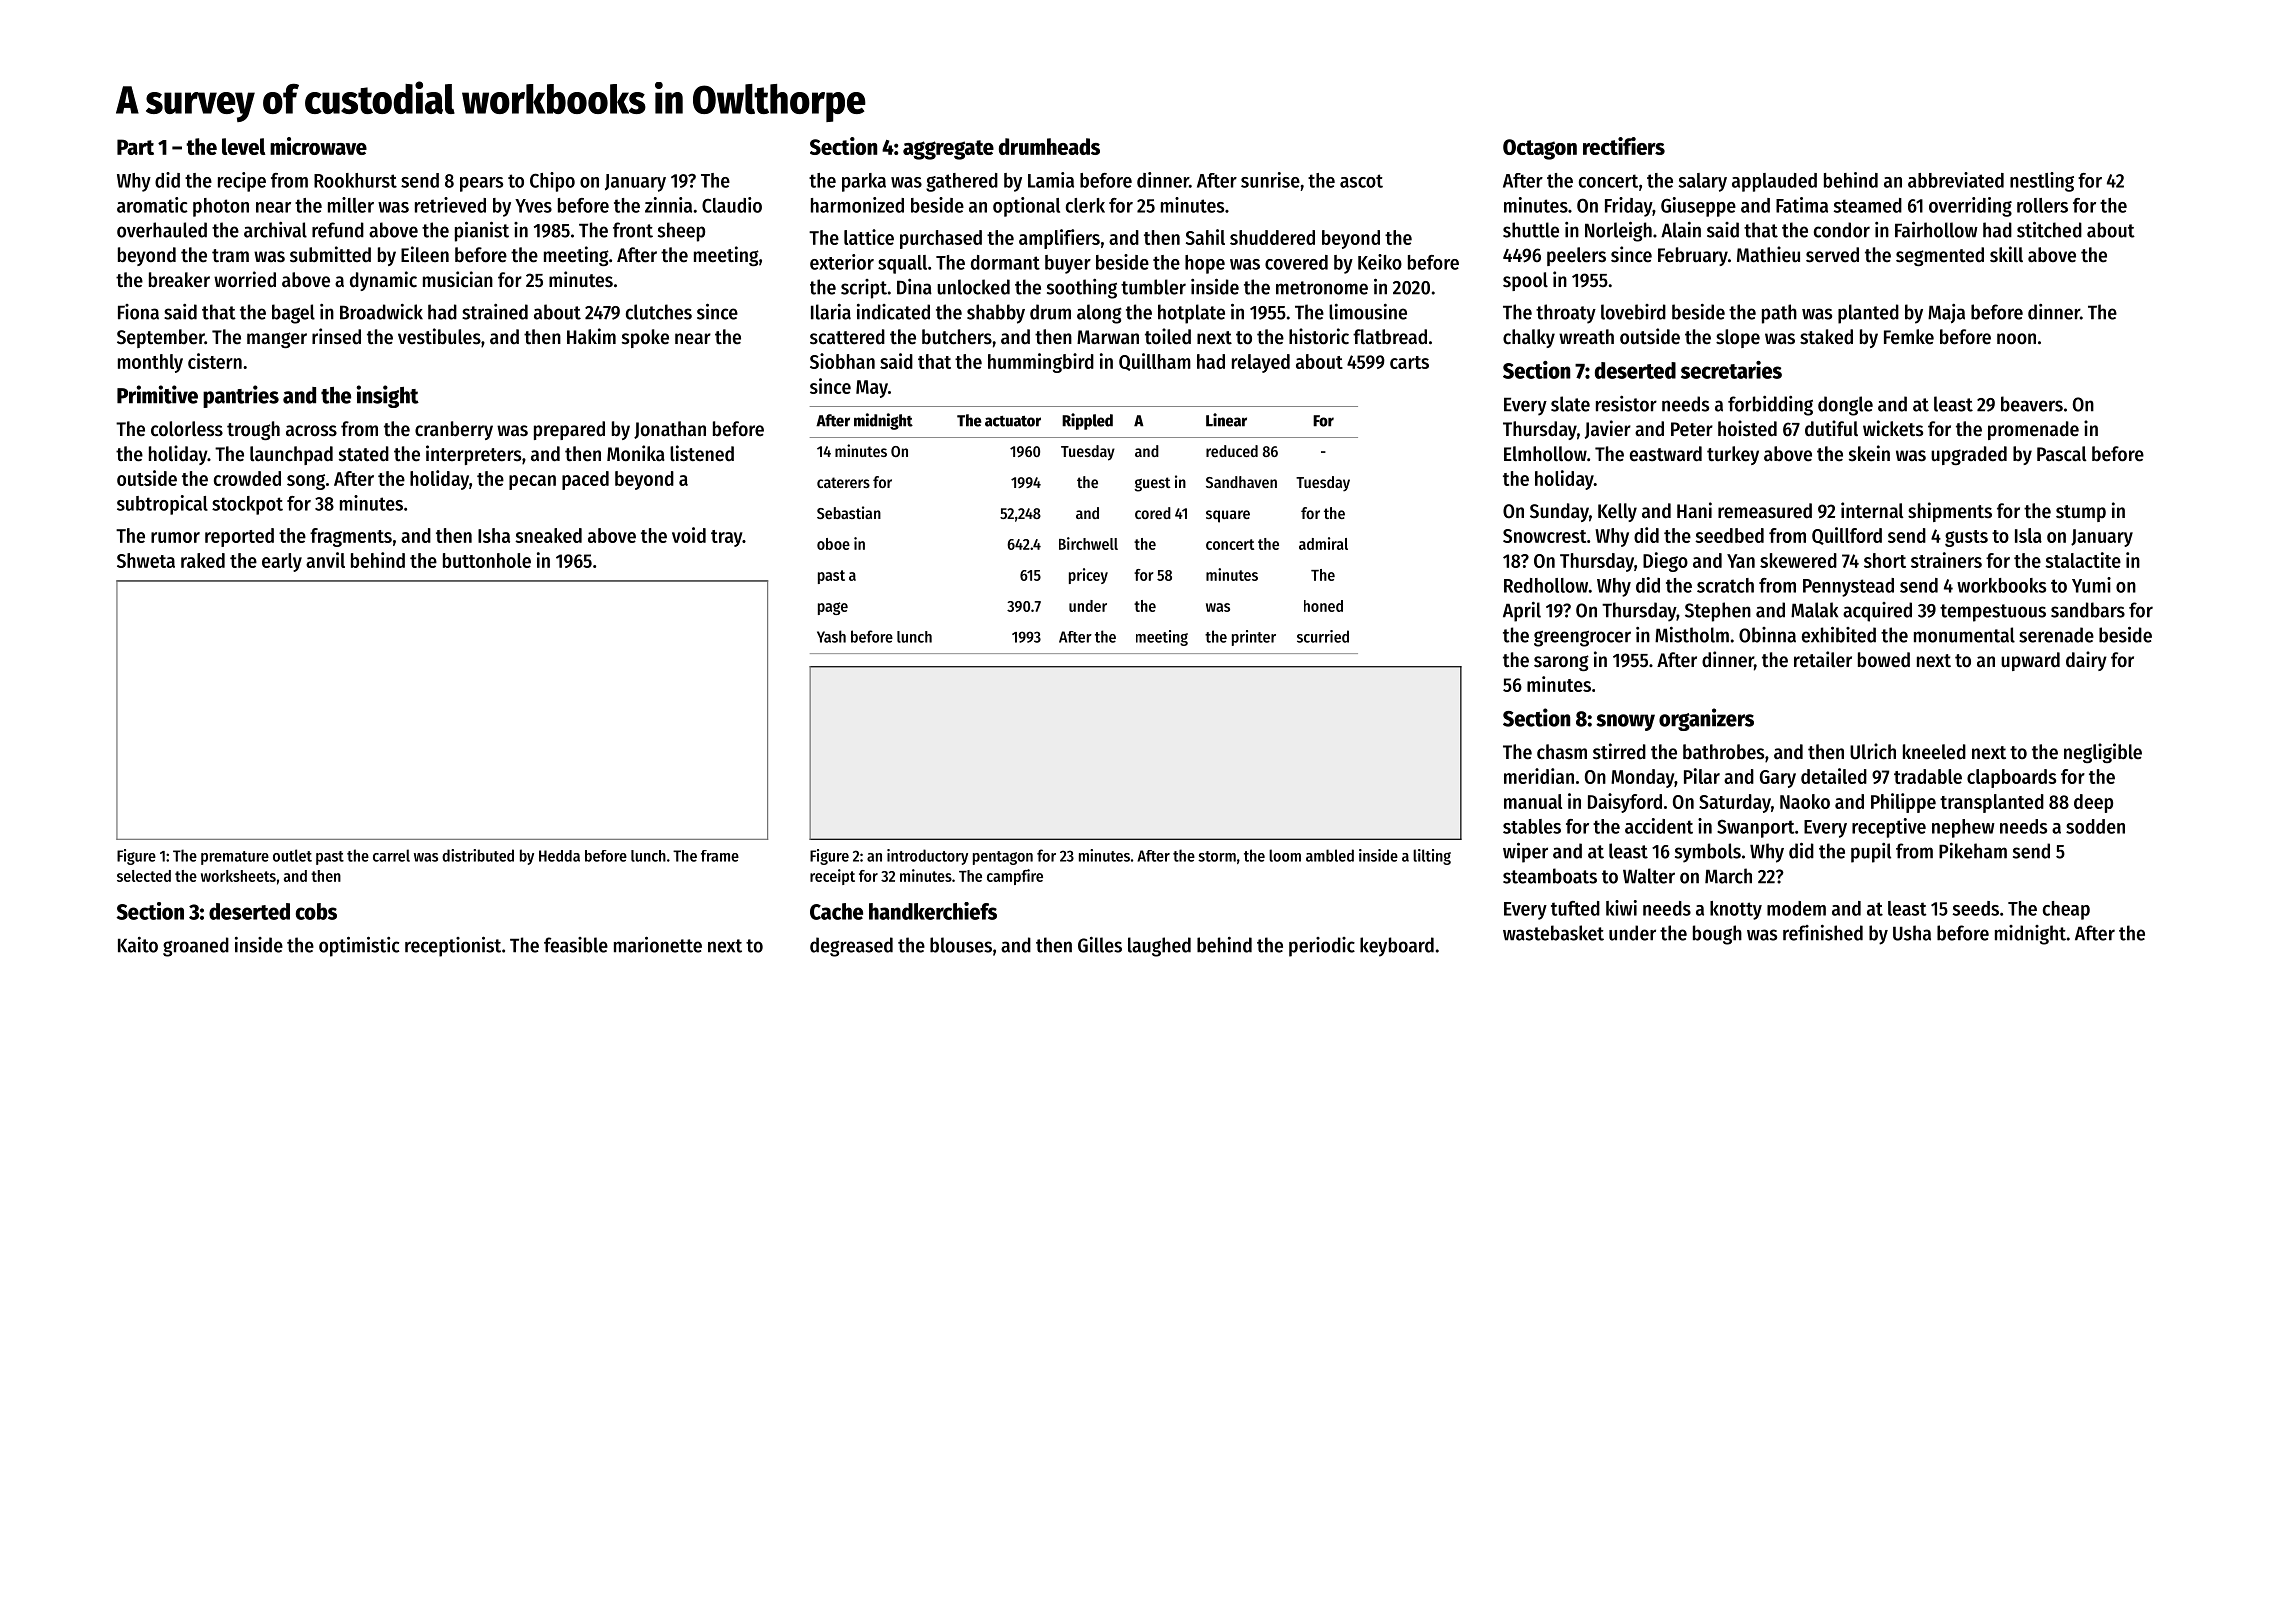 The height and width of the screenshot is (1606, 2271). Describe the element at coordinates (1731, 370) in the screenshot. I see `secretaries` at that location.
